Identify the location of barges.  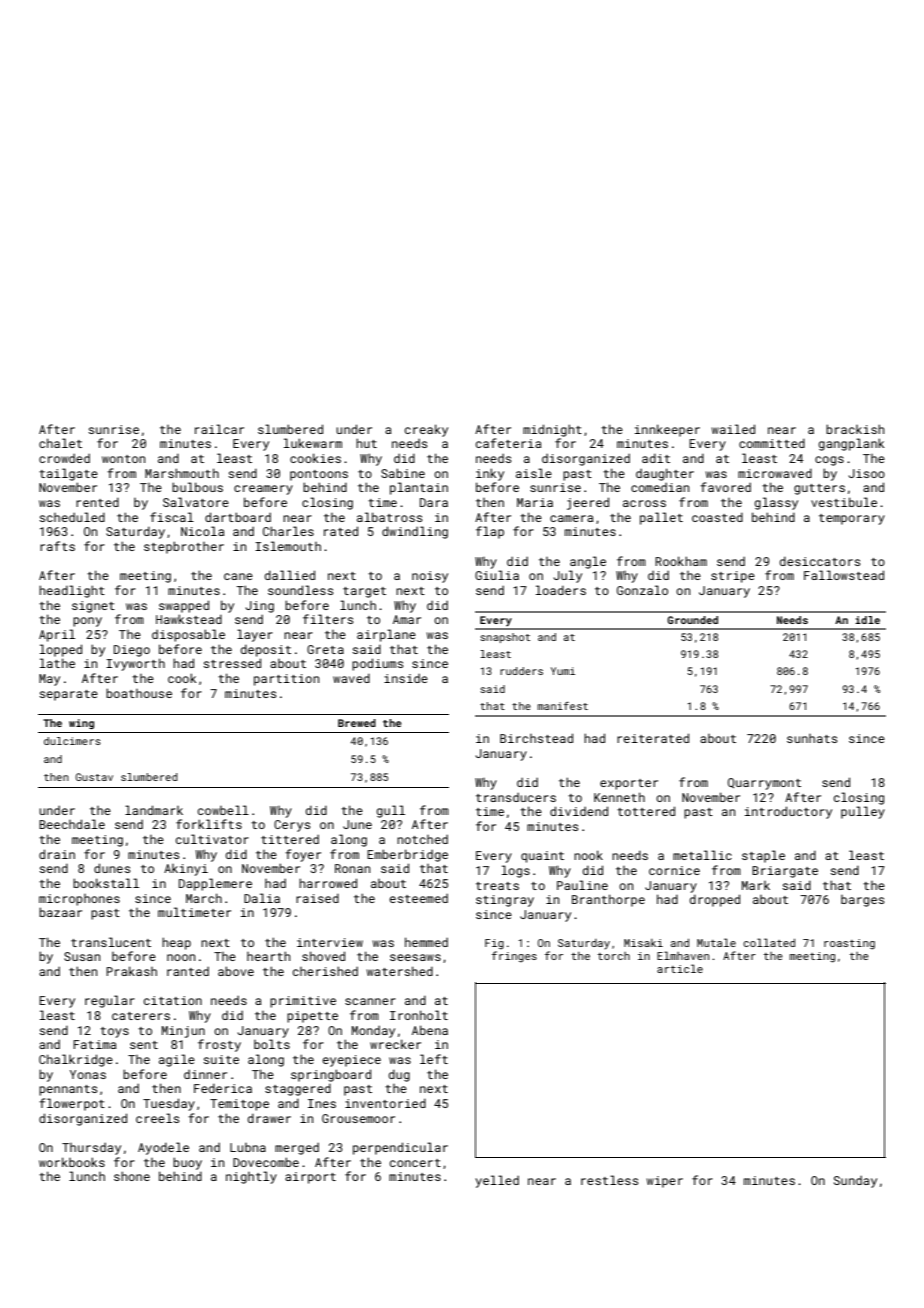
(862, 901).
